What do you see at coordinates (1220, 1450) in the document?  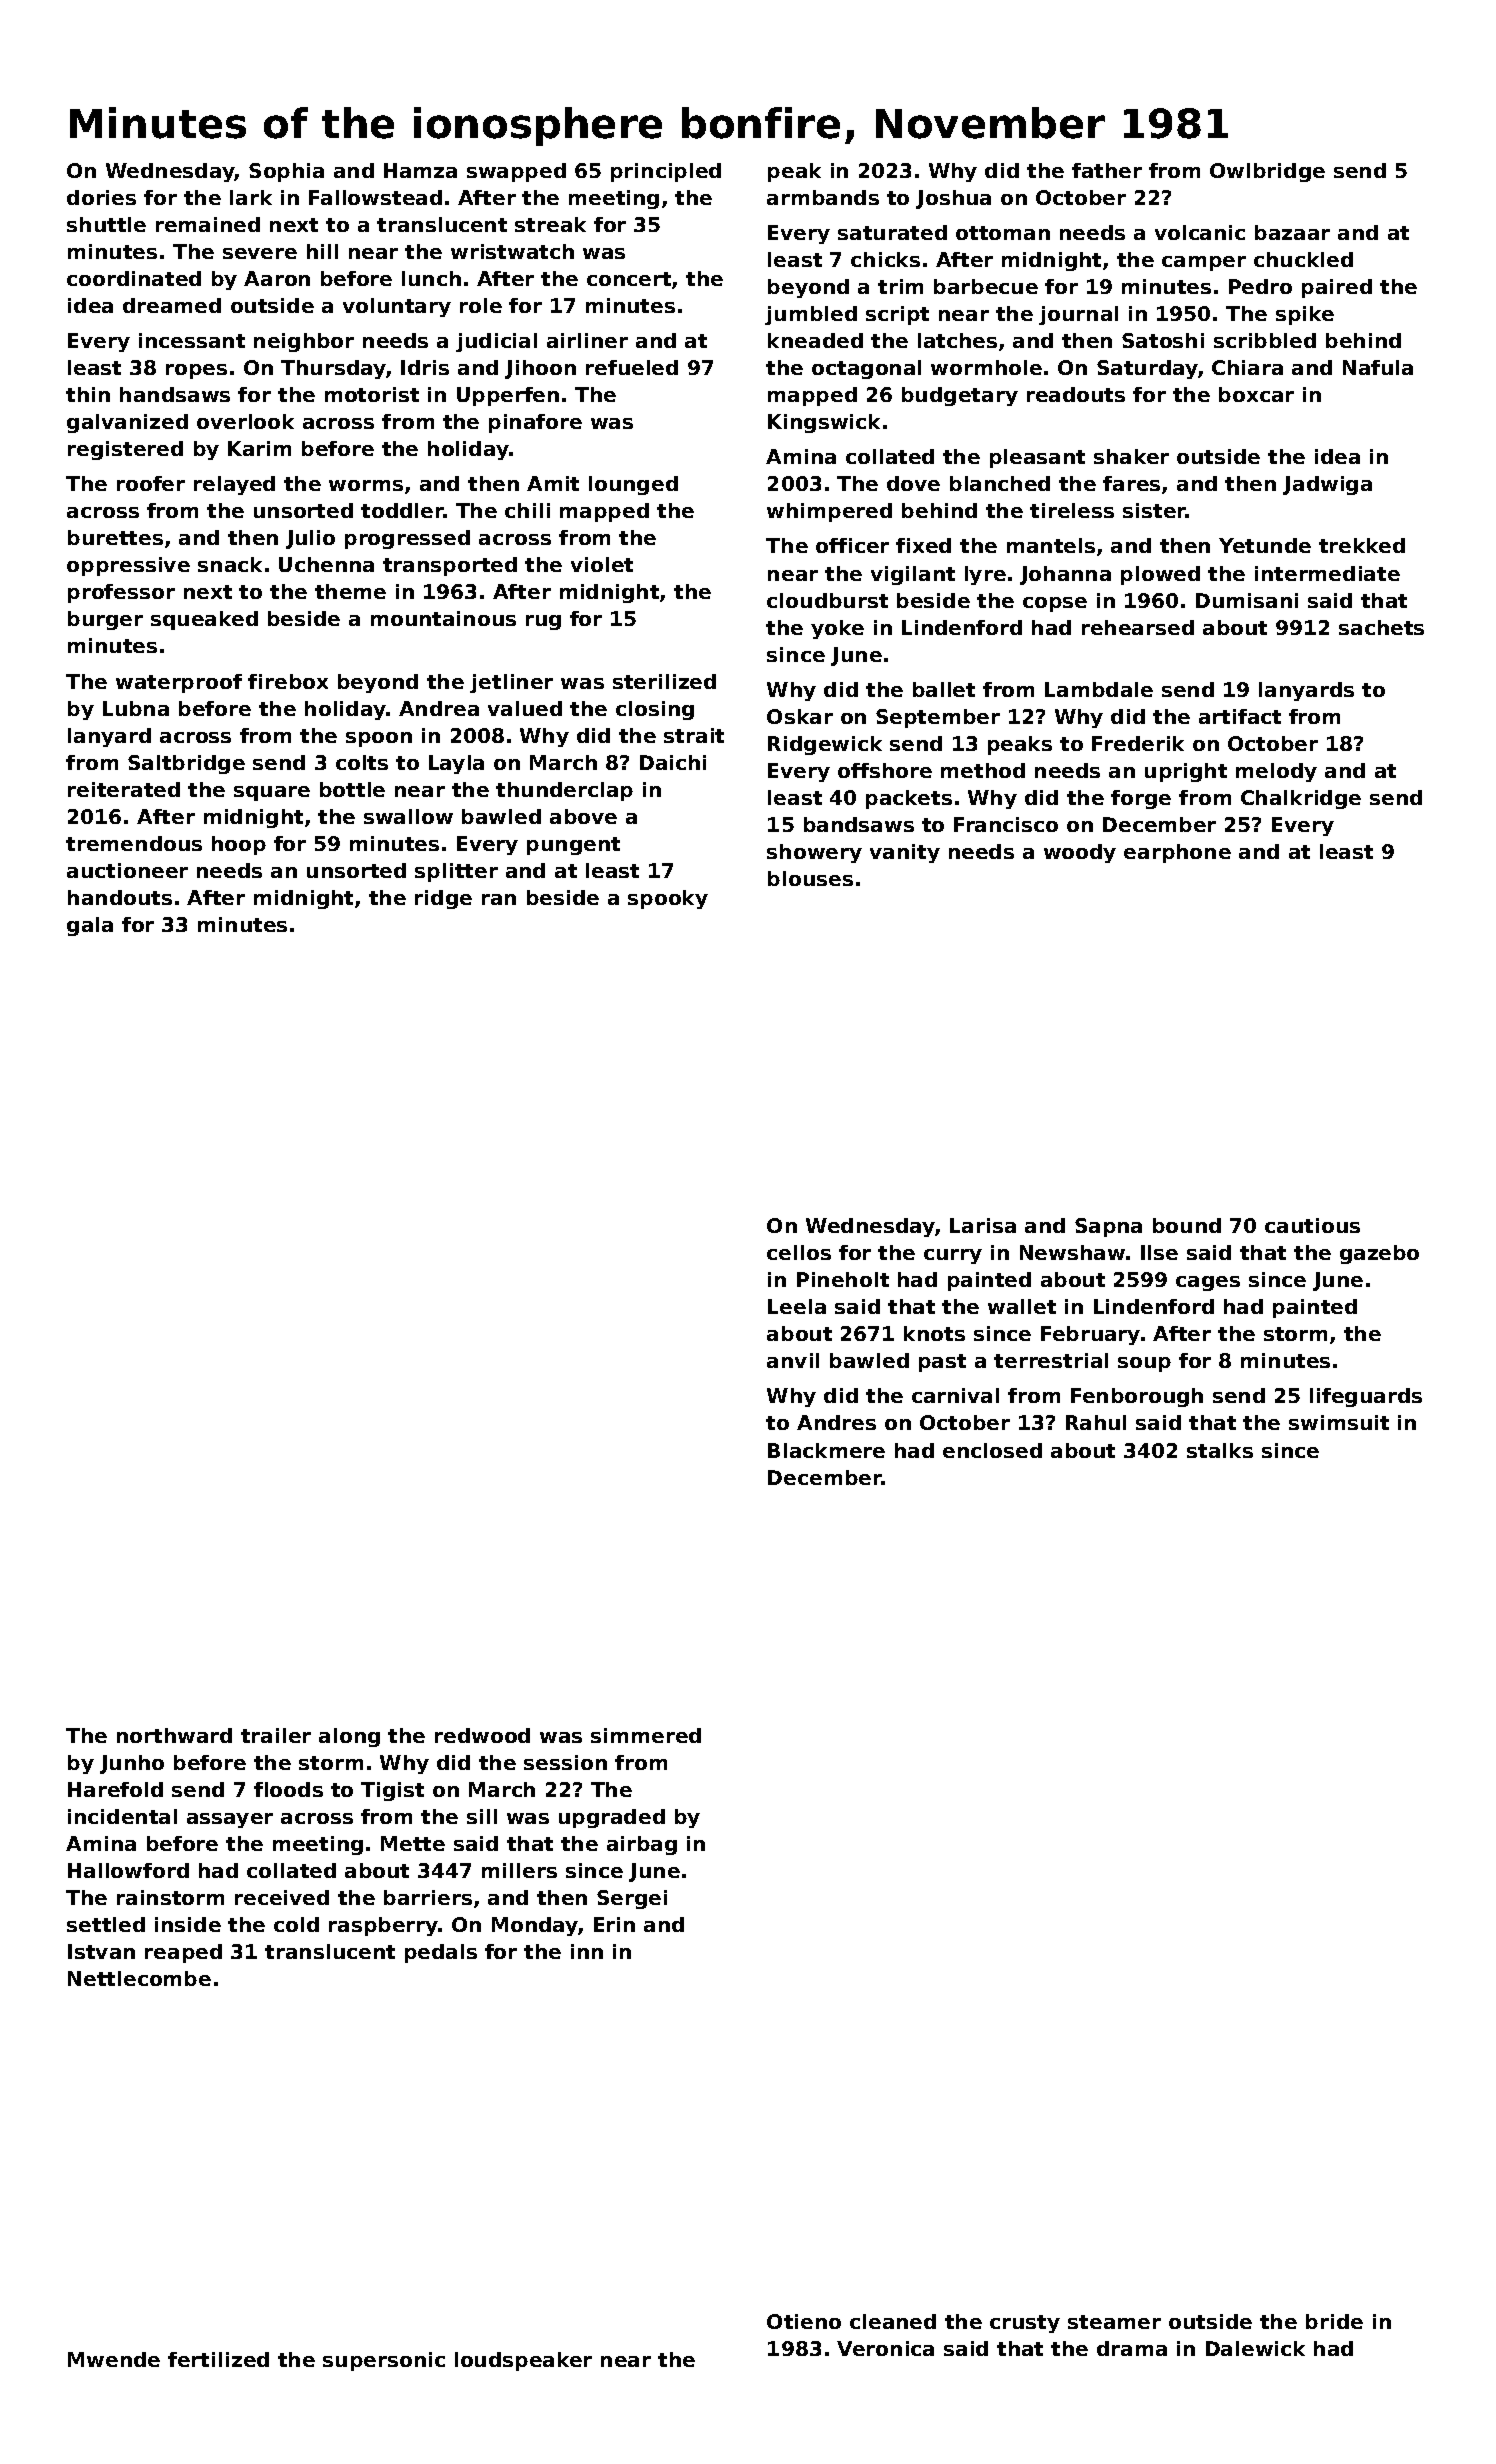 I see `stalks` at bounding box center [1220, 1450].
